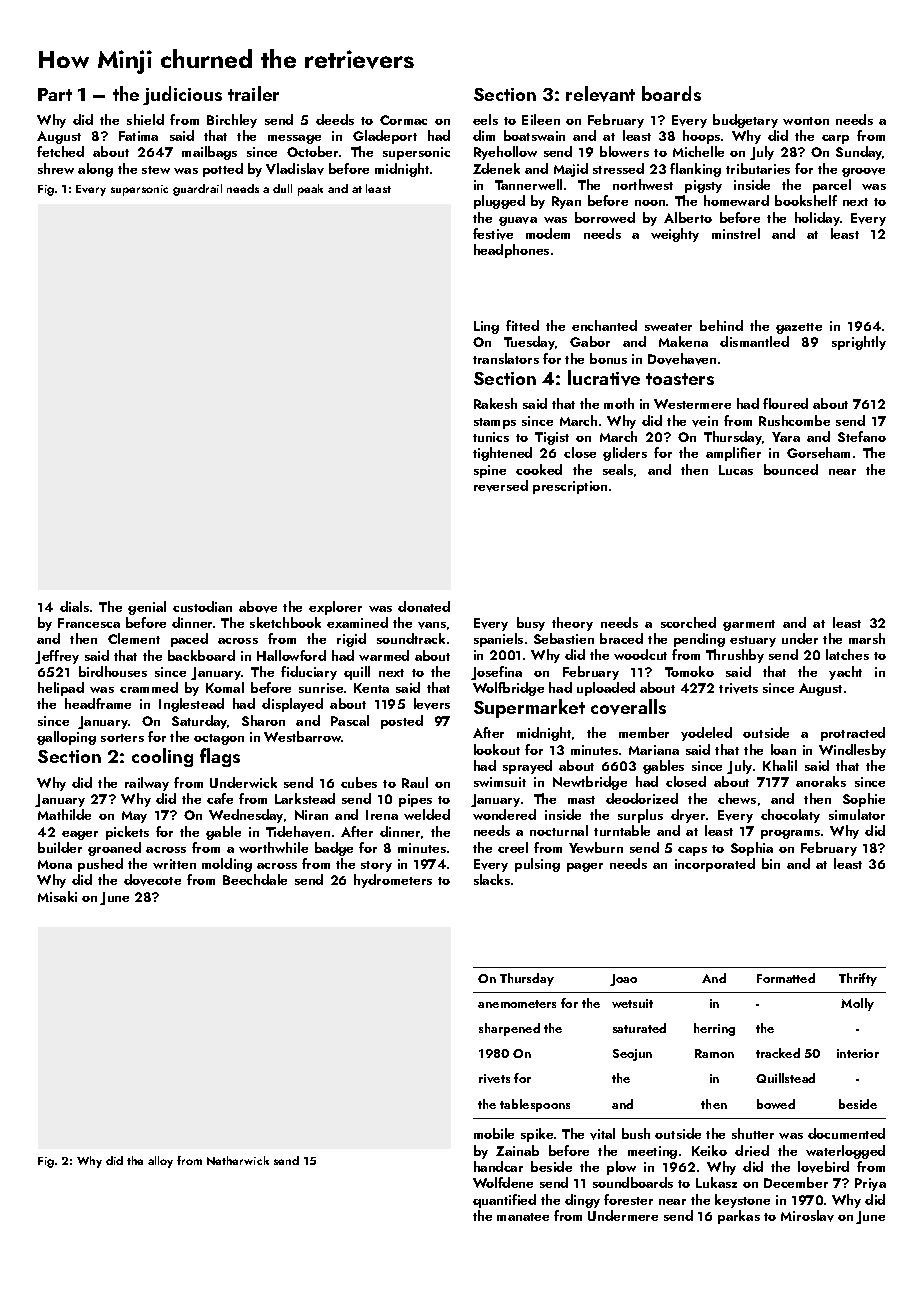 The height and width of the screenshot is (1308, 924). I want to click on bounced, so click(791, 469).
